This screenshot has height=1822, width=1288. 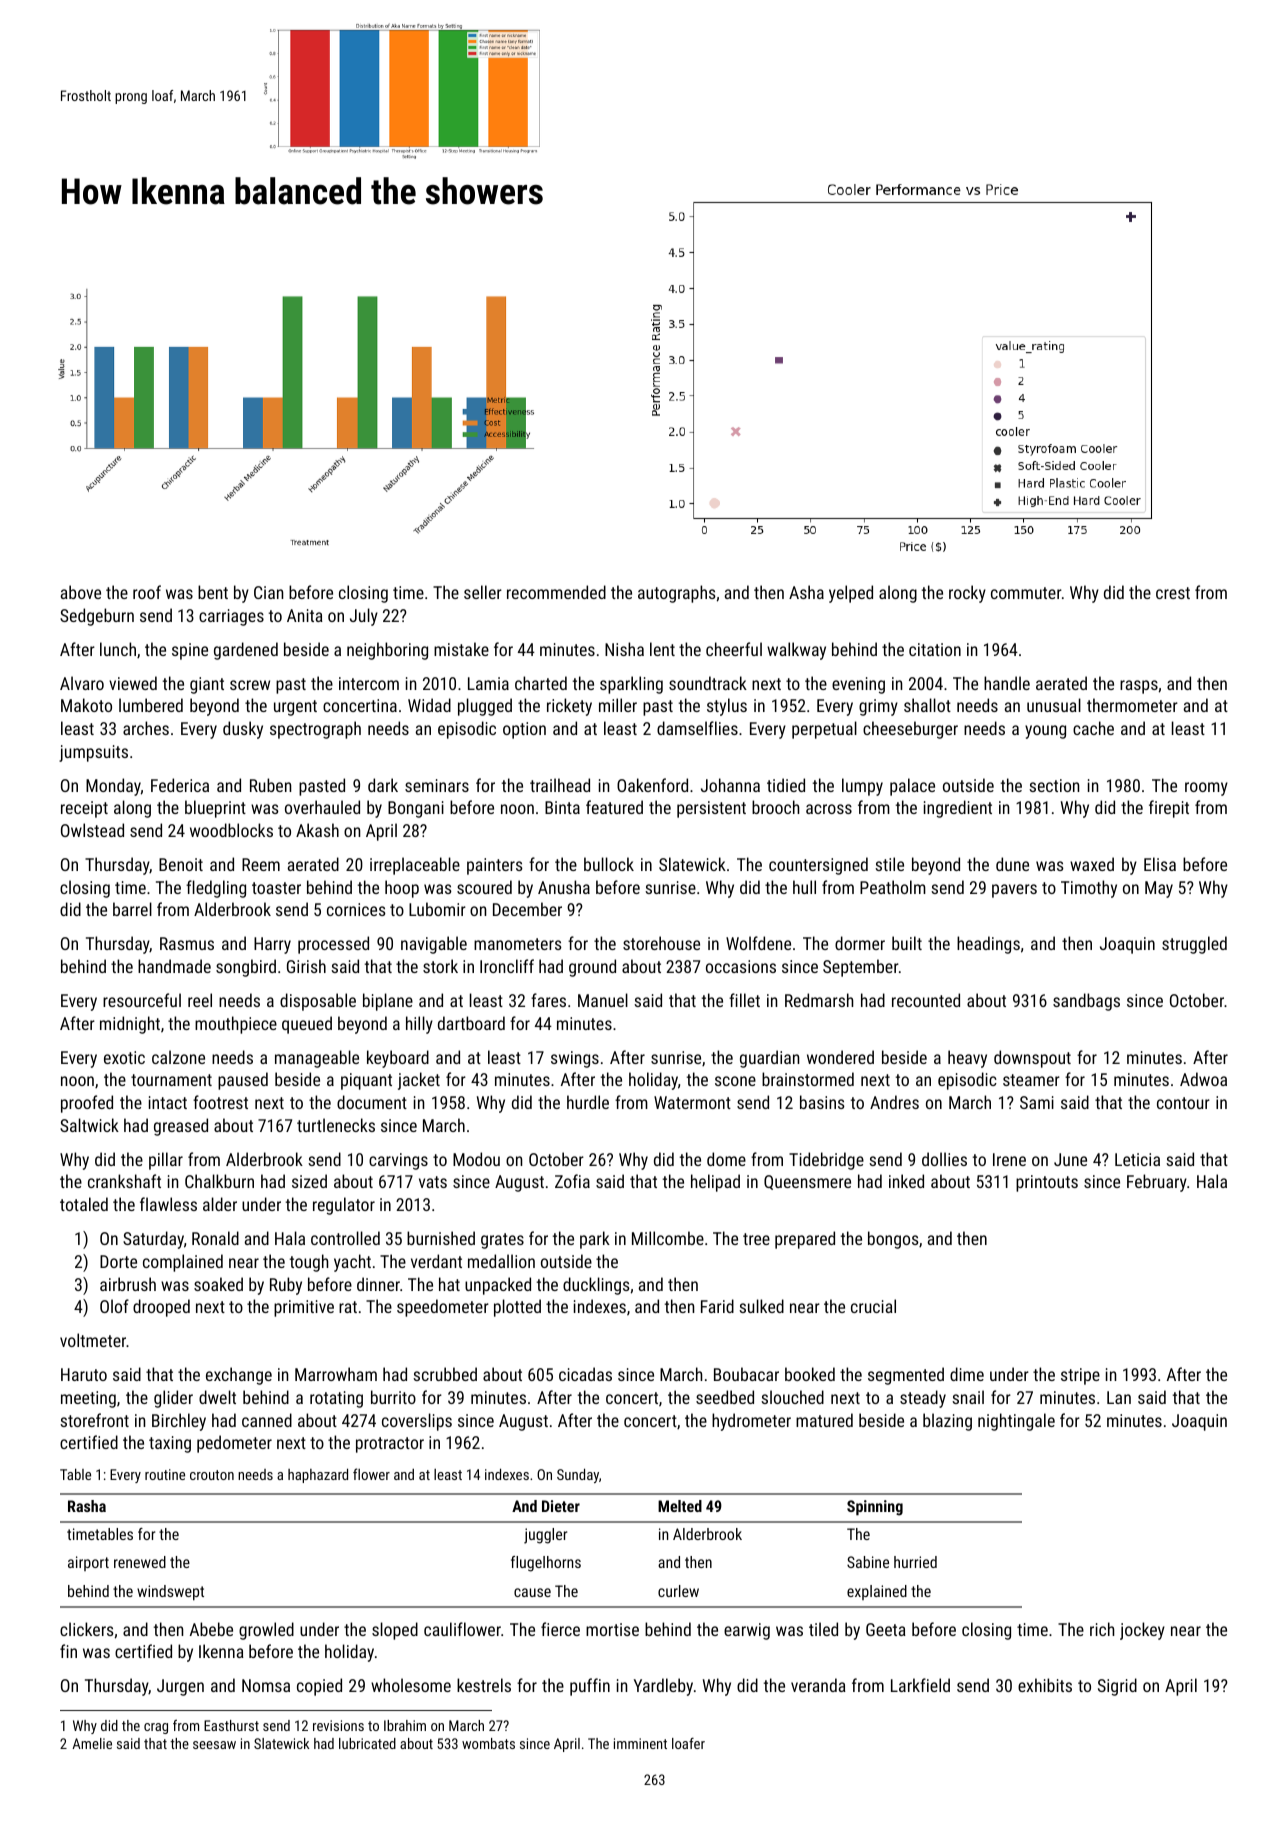 I want to click on painters, so click(x=495, y=866).
